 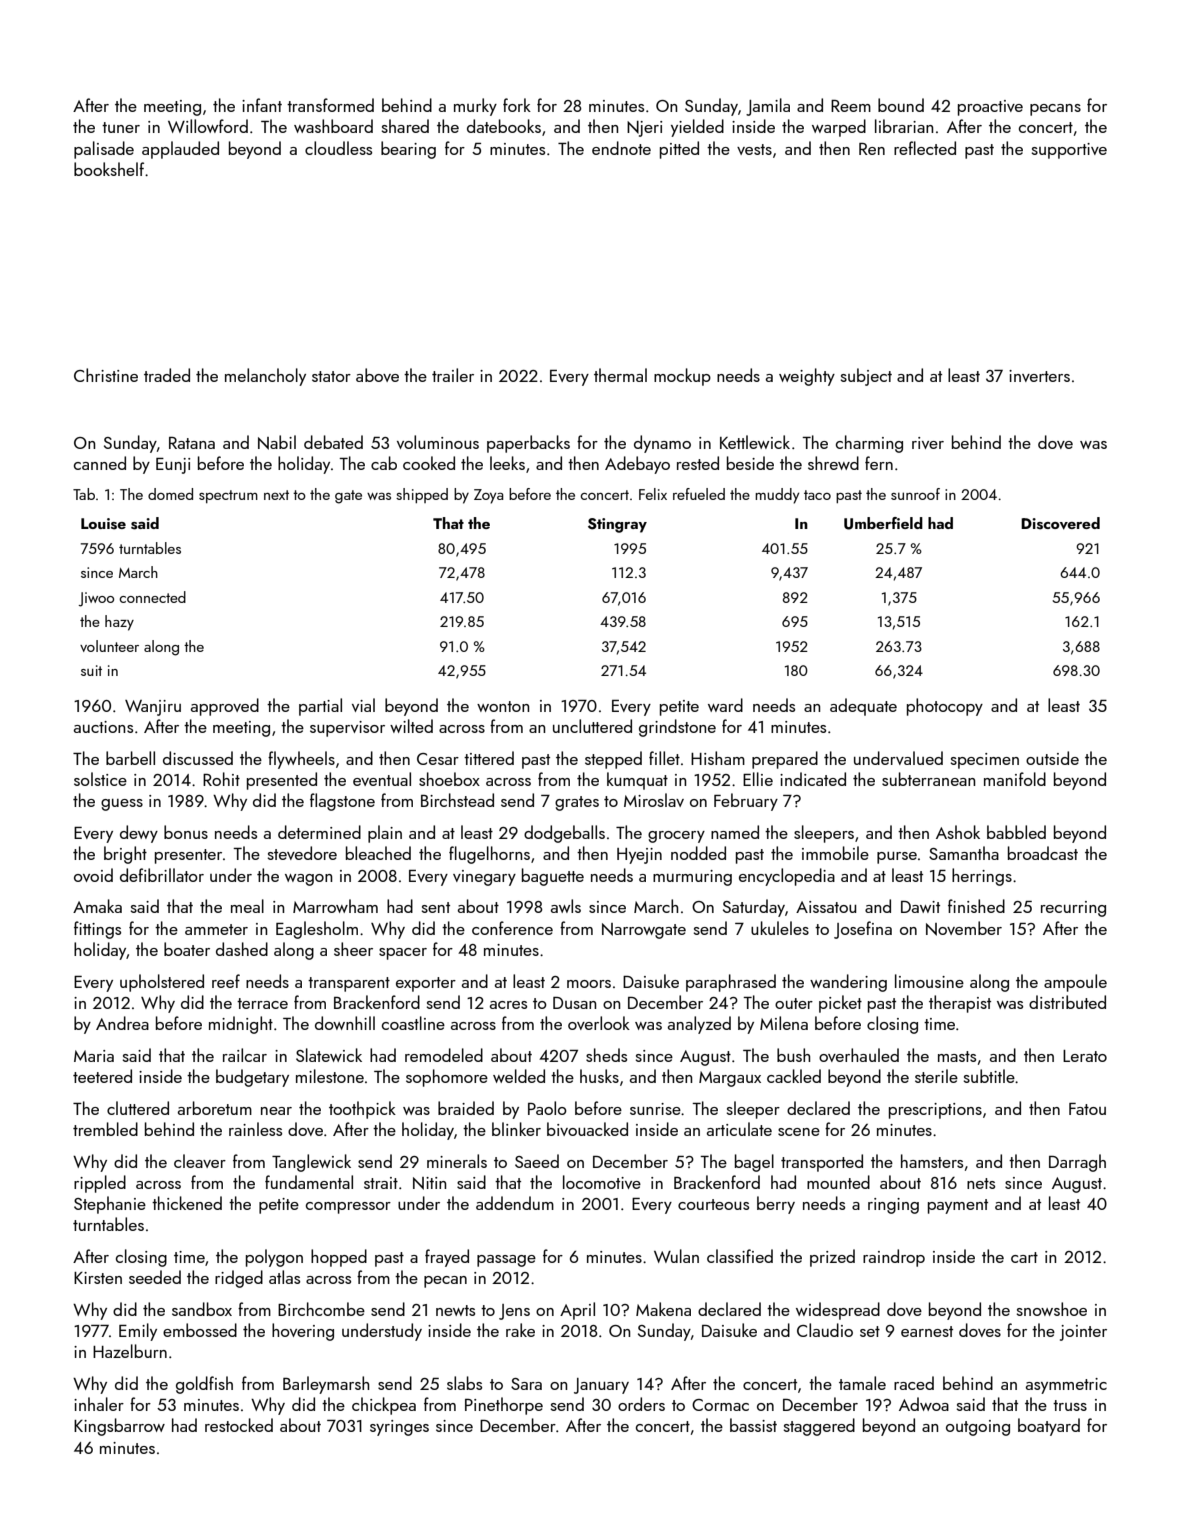 What do you see at coordinates (517, 105) in the page?
I see `fork` at bounding box center [517, 105].
